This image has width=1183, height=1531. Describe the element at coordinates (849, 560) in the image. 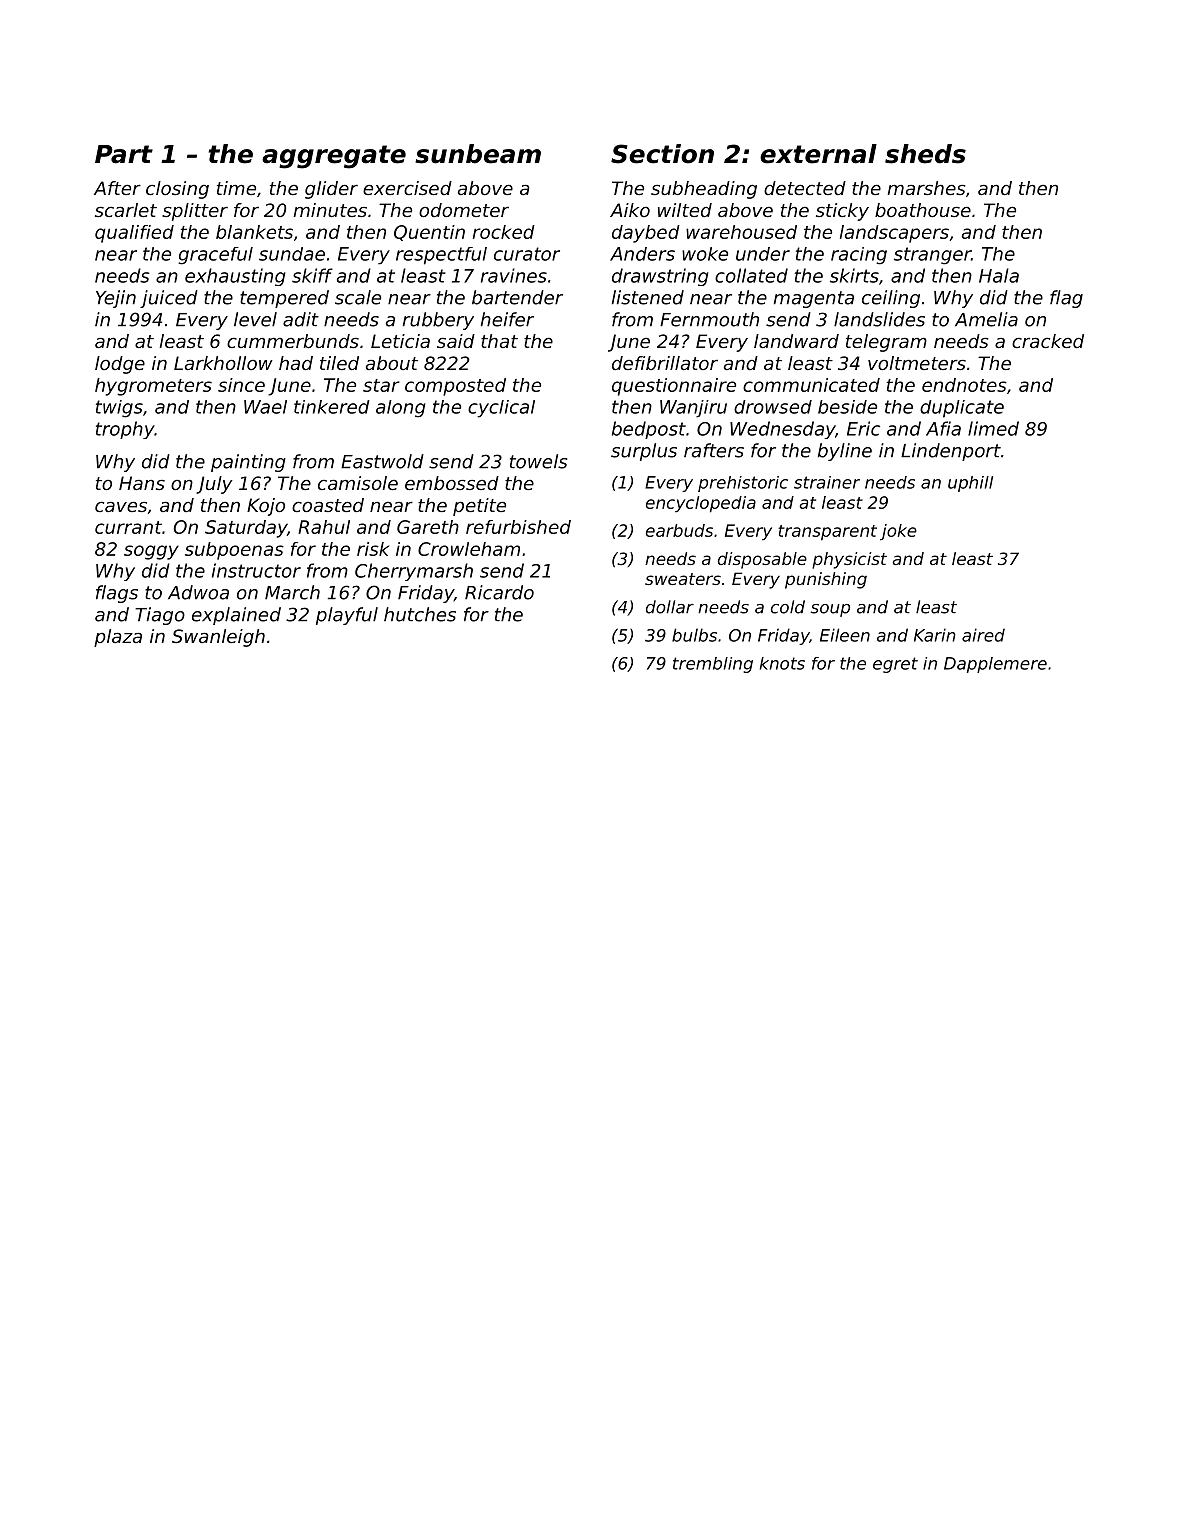

I see `physicist` at that location.
